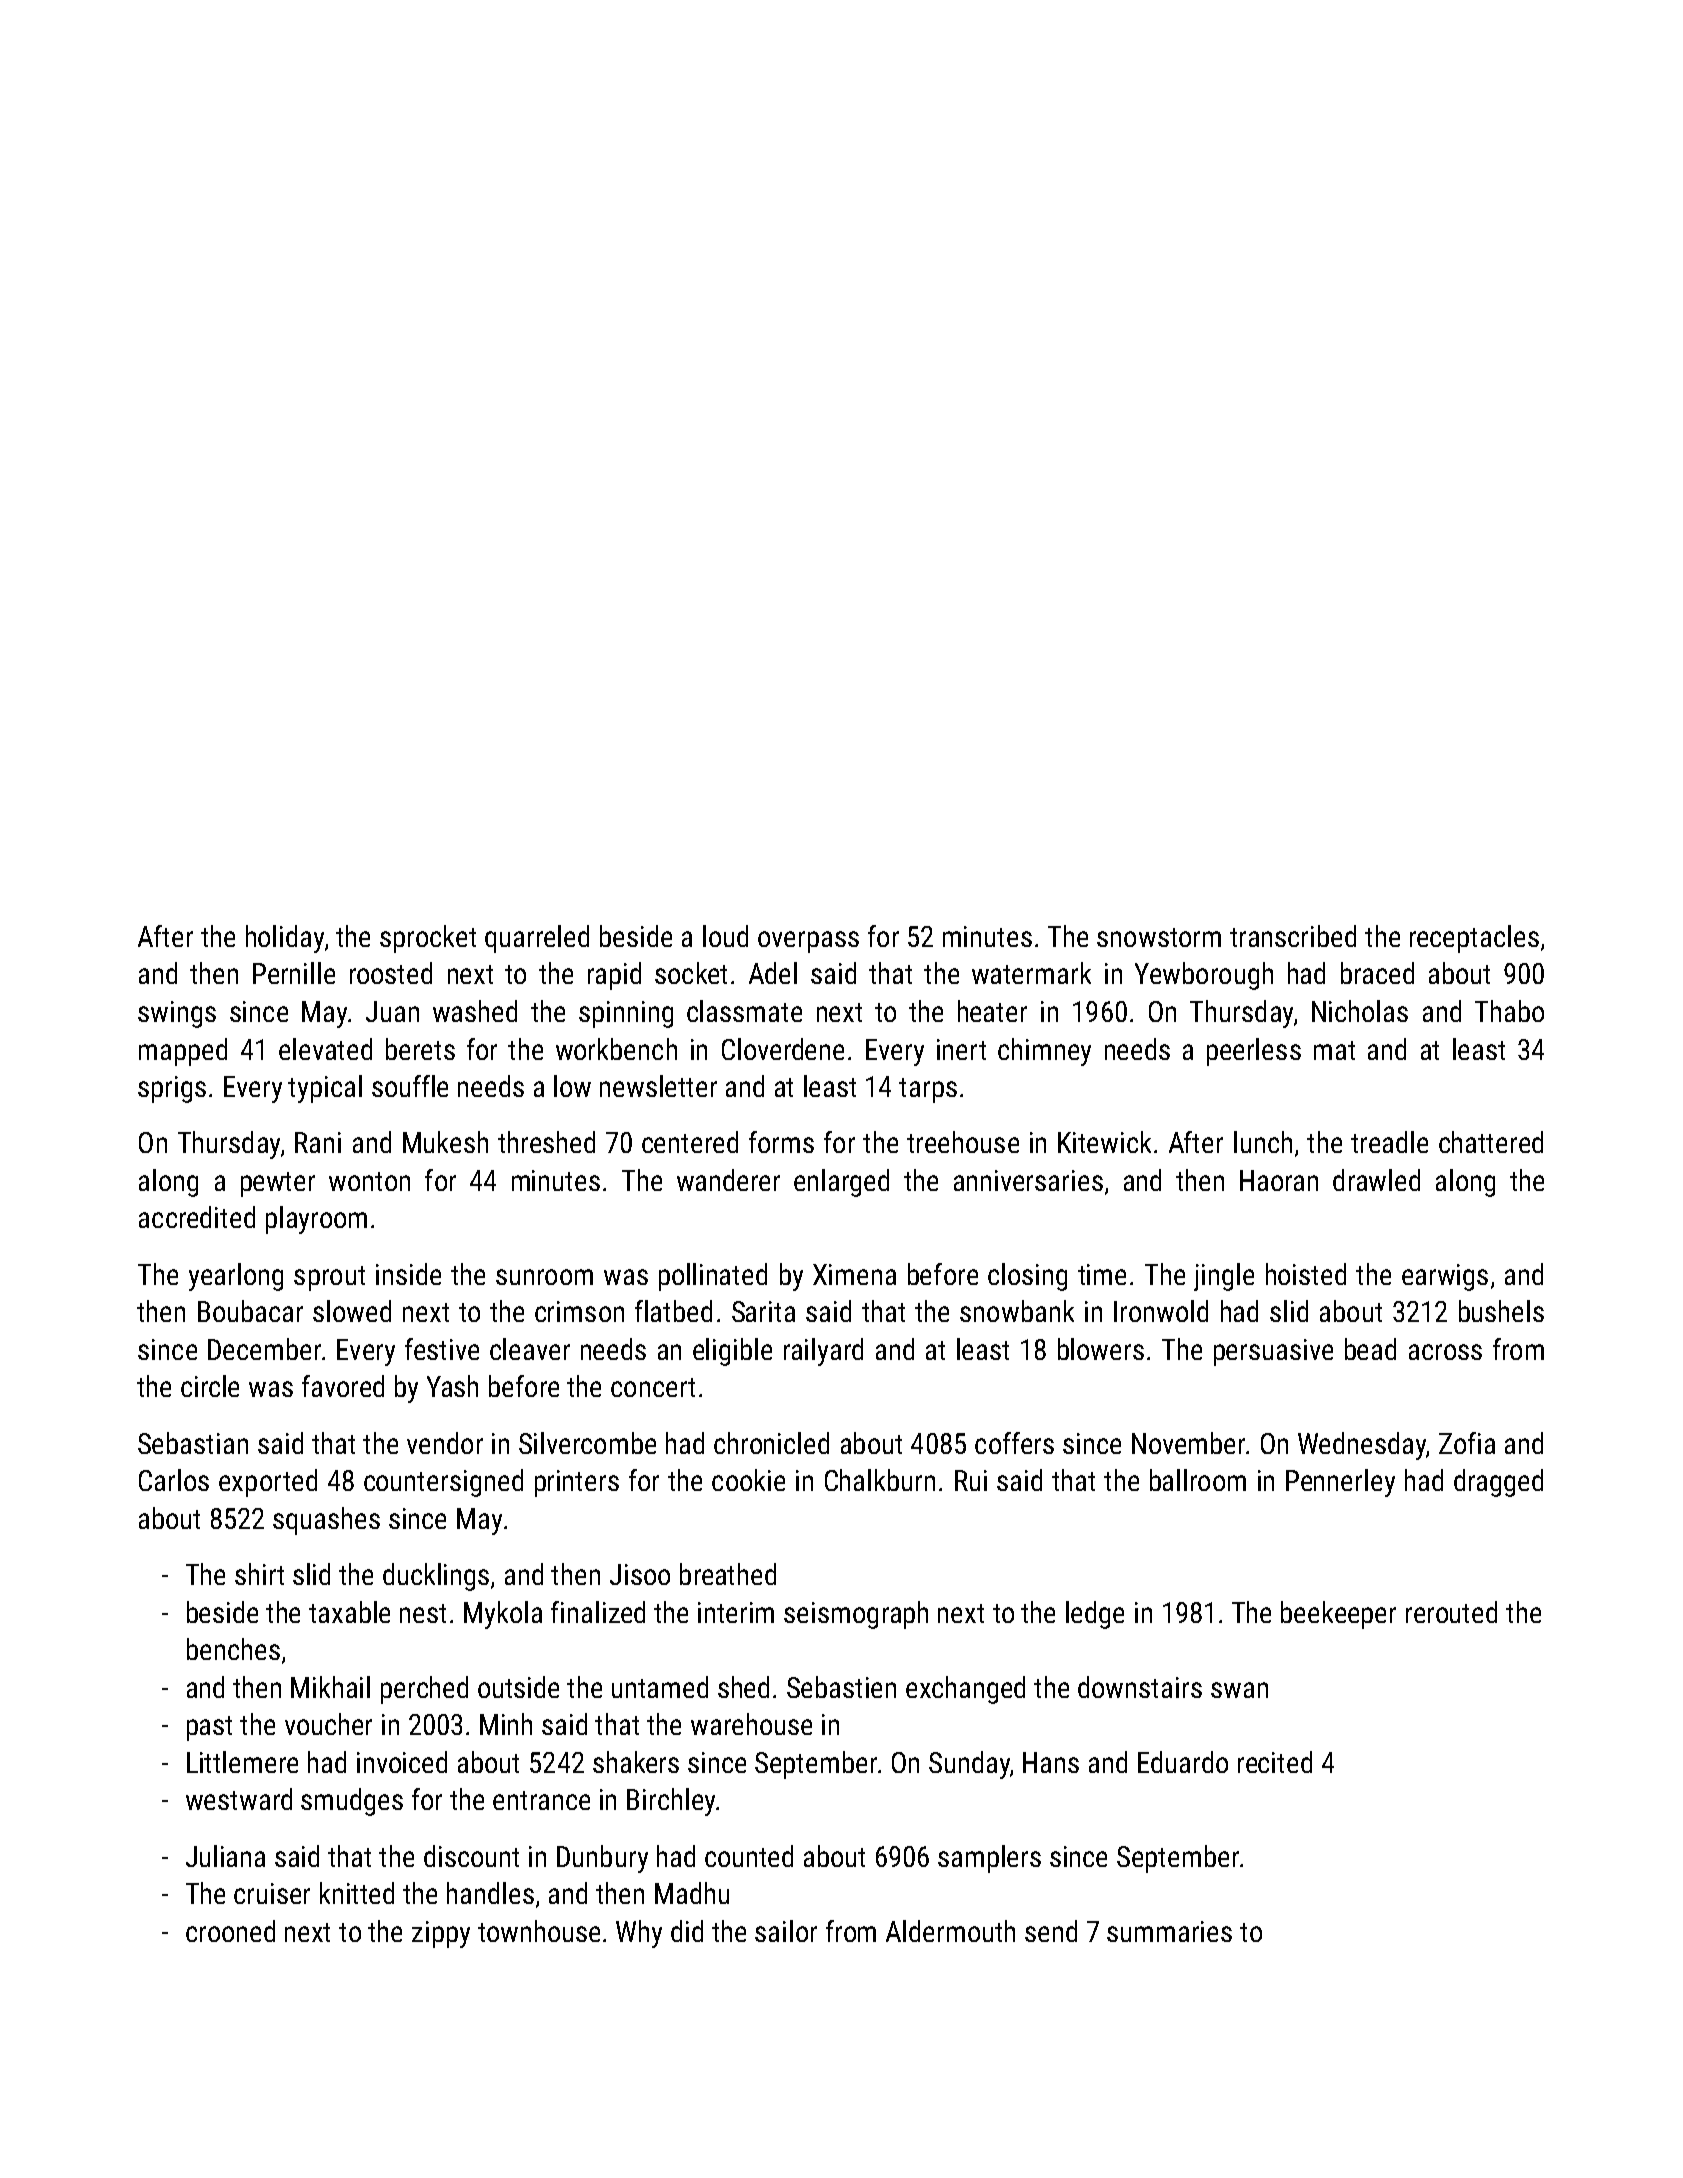  Describe the element at coordinates (1445, 1277) in the screenshot. I see `earwigs` at that location.
